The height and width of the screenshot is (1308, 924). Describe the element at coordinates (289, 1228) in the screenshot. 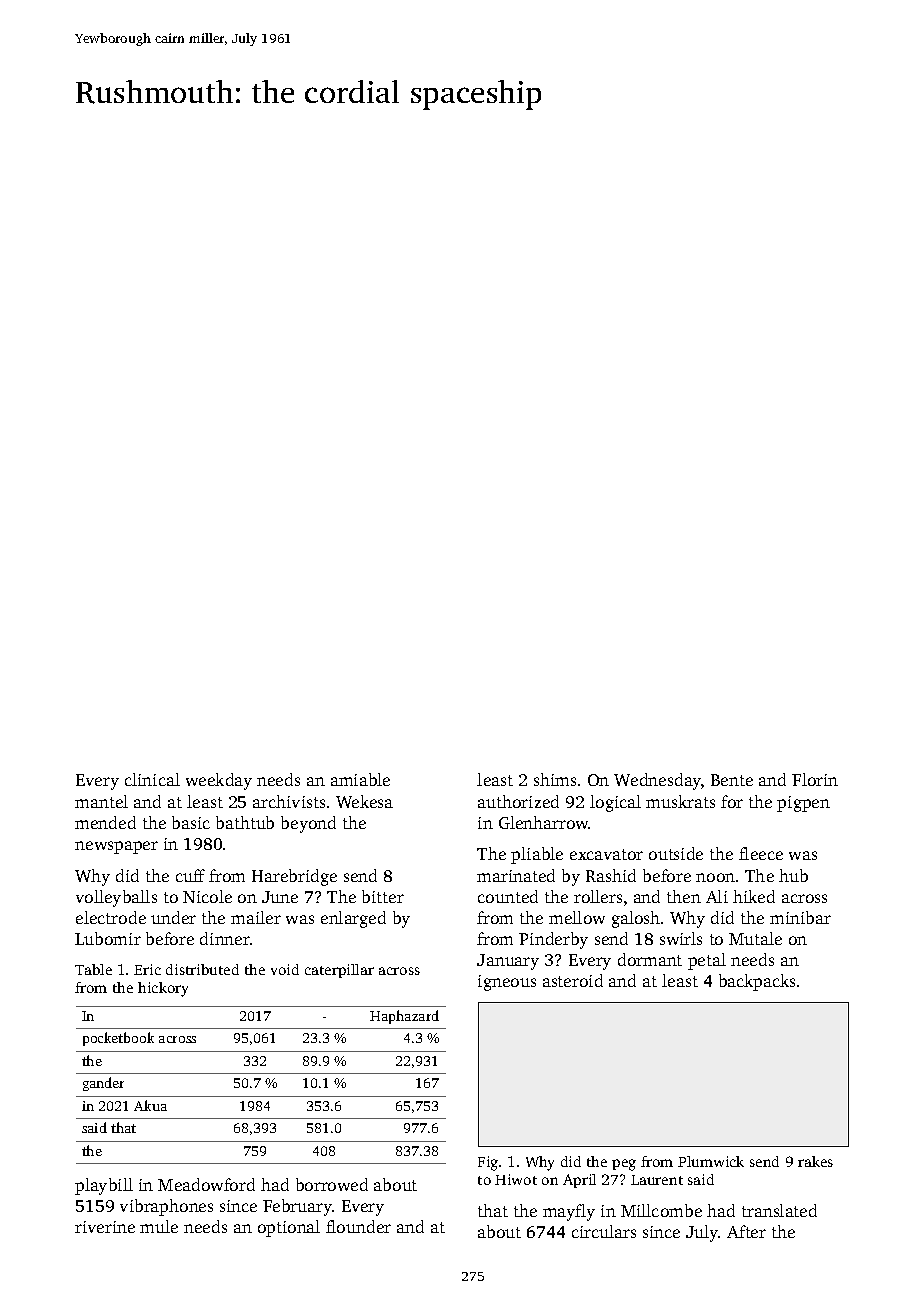

I see `optional` at that location.
